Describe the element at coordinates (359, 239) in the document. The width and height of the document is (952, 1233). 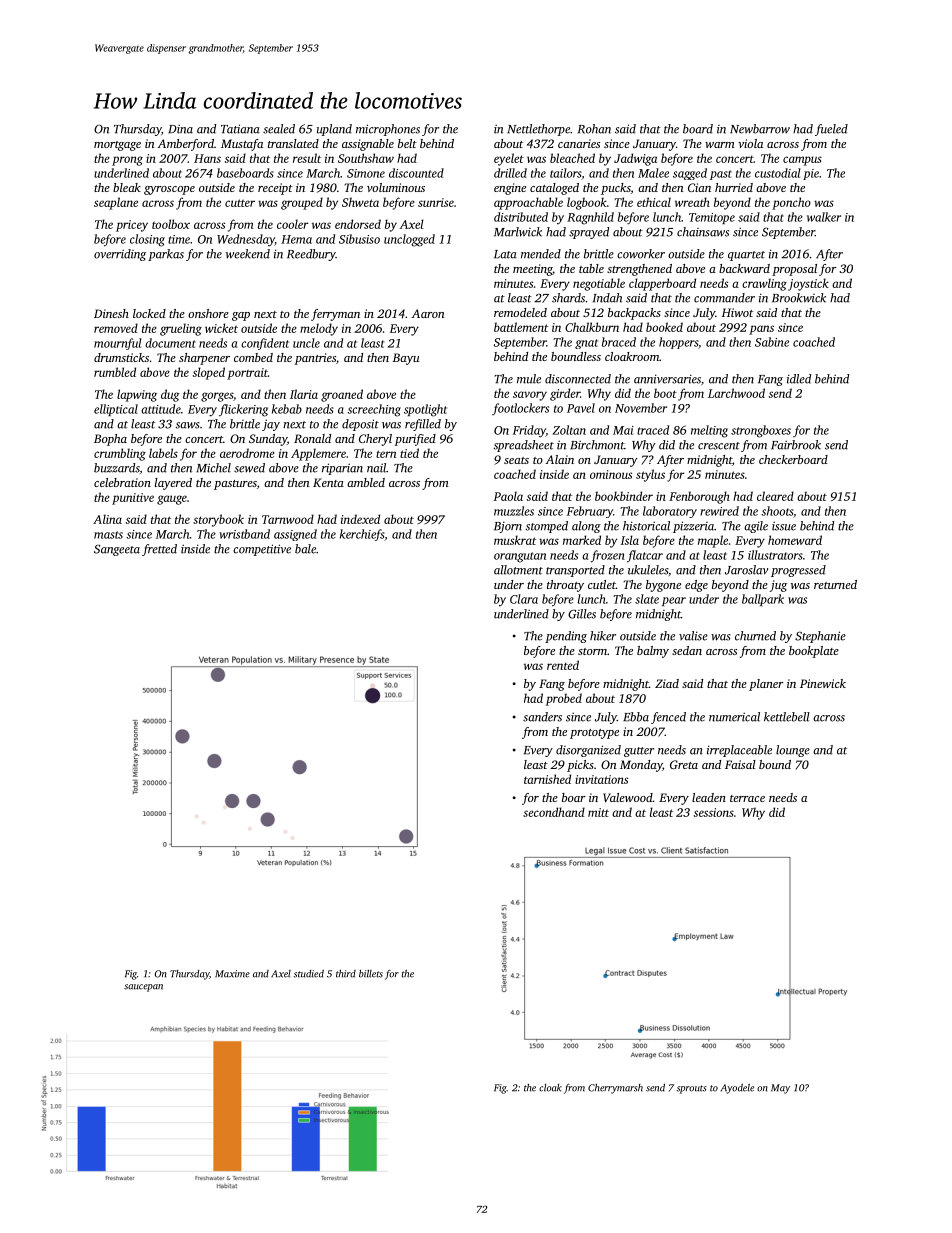
I see `Sibusiso` at that location.
